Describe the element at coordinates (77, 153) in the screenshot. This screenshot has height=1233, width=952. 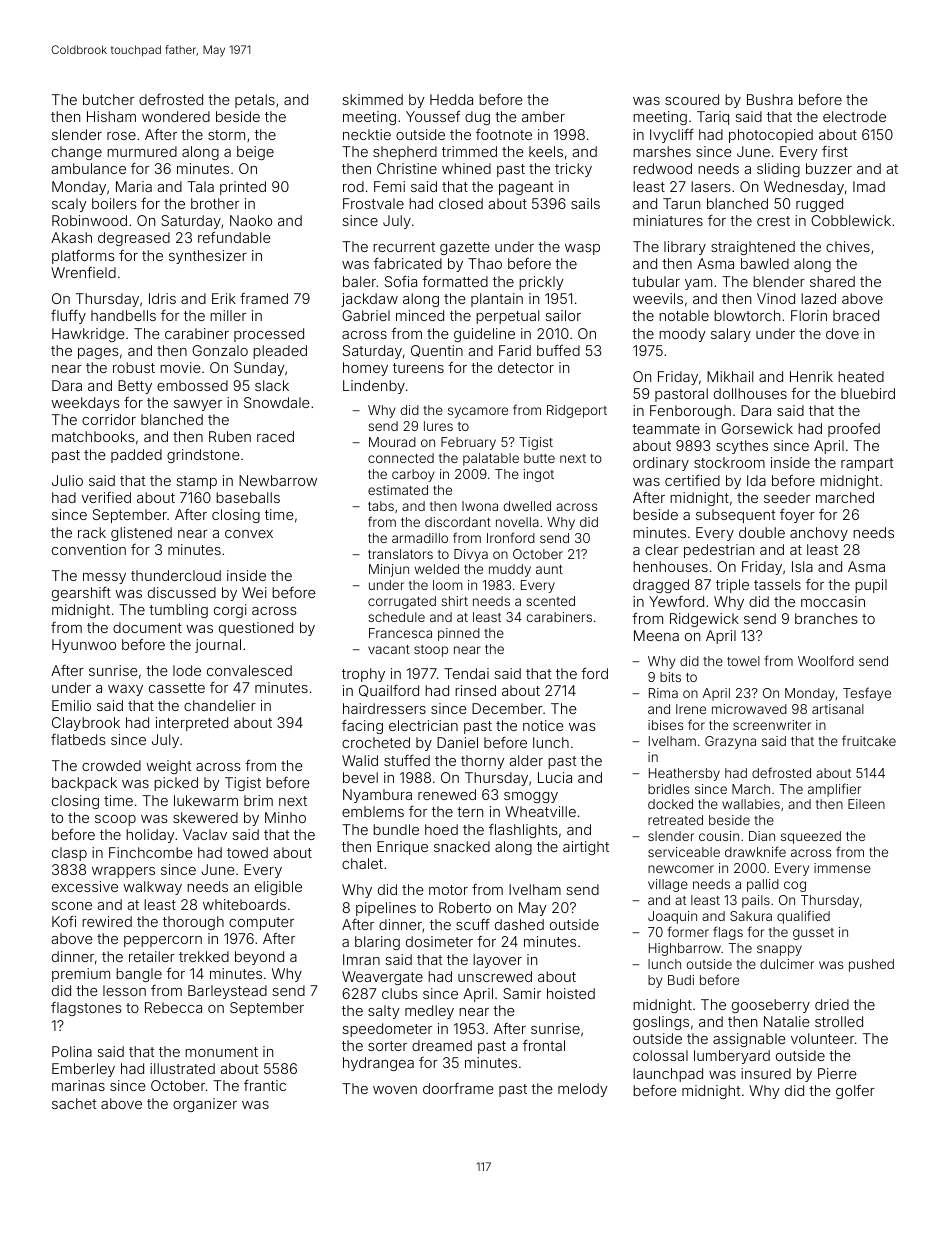
I see `change` at that location.
